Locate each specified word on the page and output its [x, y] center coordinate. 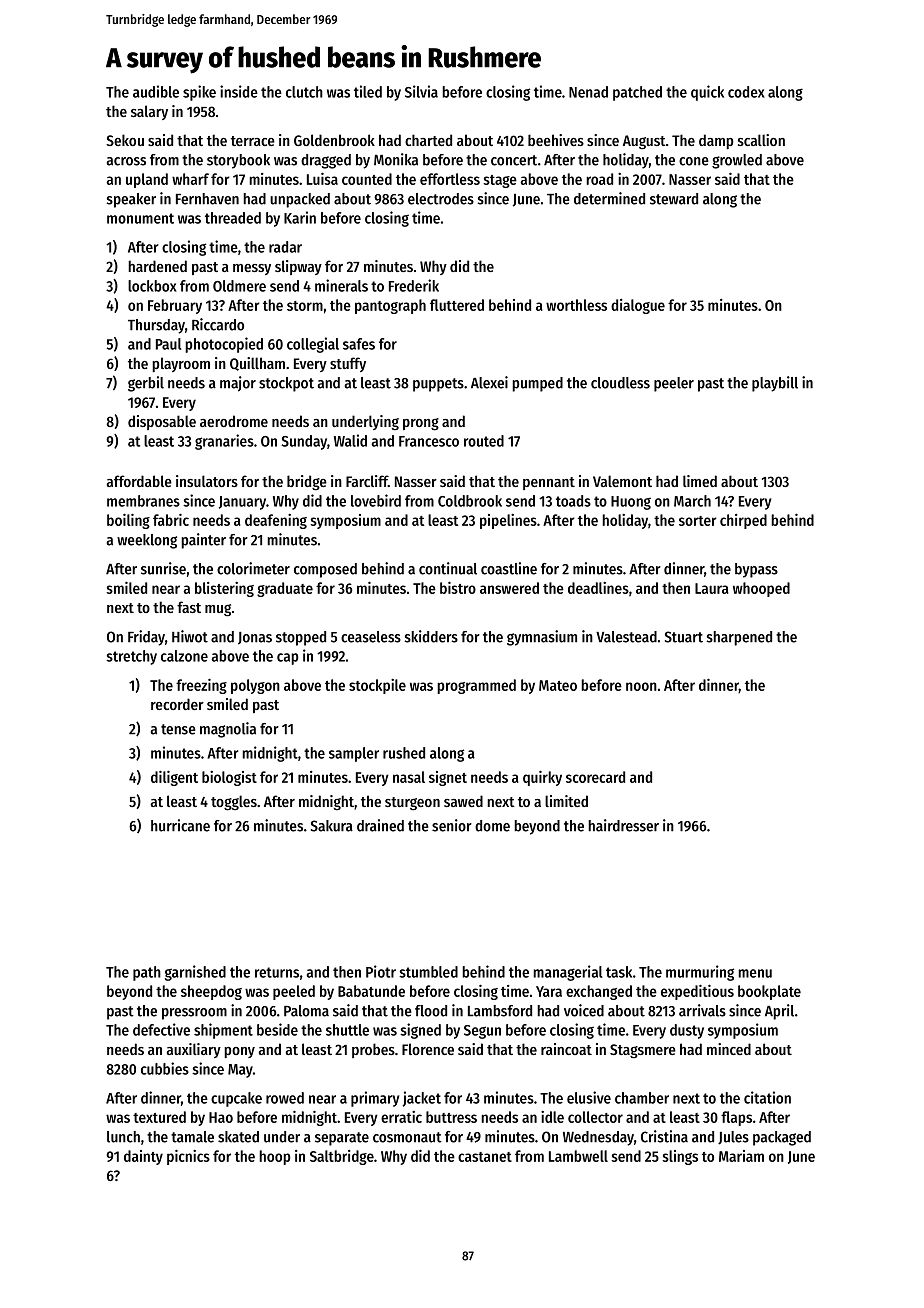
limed [700, 481]
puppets [438, 385]
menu [755, 973]
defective [161, 1029]
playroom [181, 364]
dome [492, 826]
